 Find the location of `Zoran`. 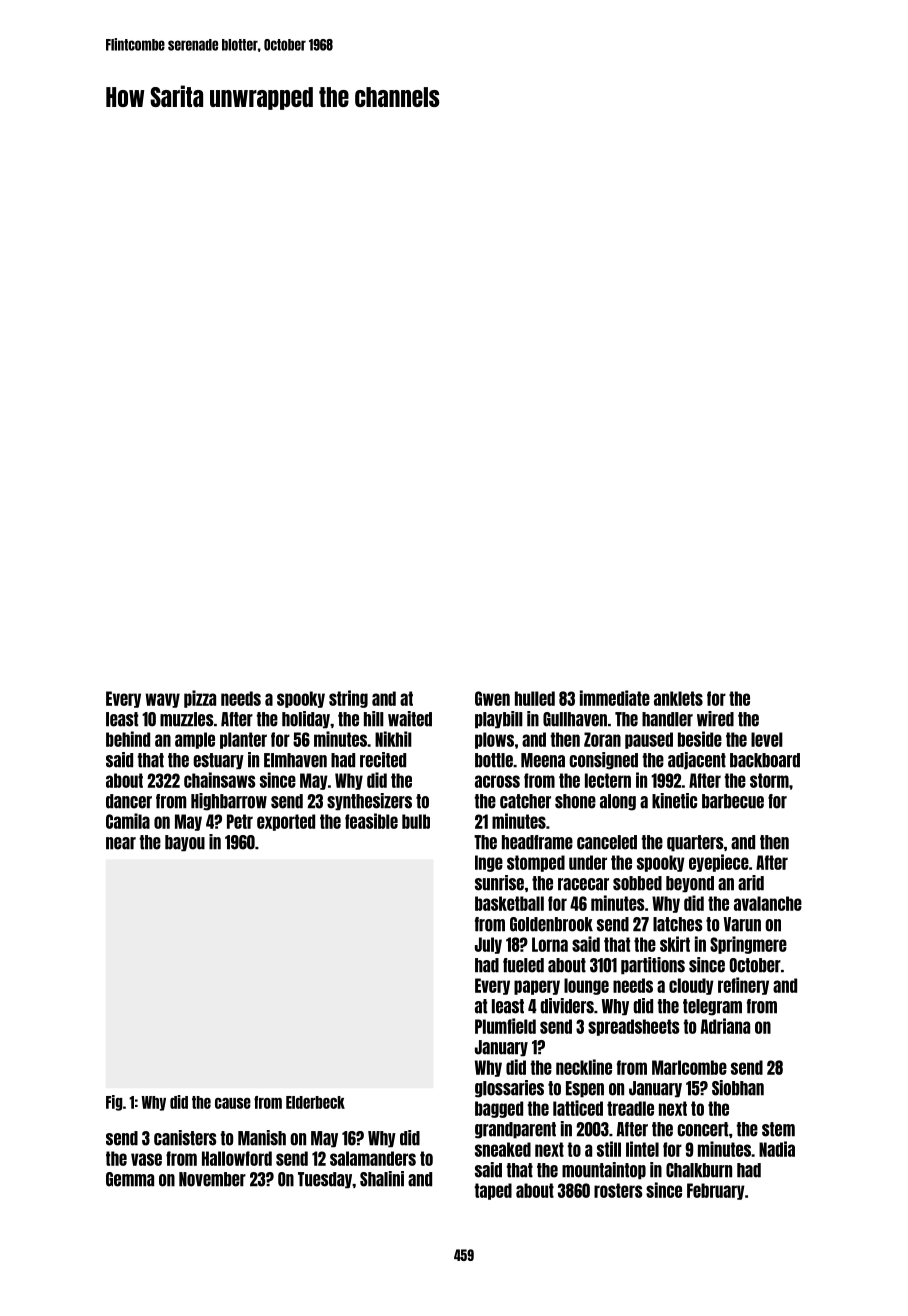

Zoran is located at coordinates (602, 739).
